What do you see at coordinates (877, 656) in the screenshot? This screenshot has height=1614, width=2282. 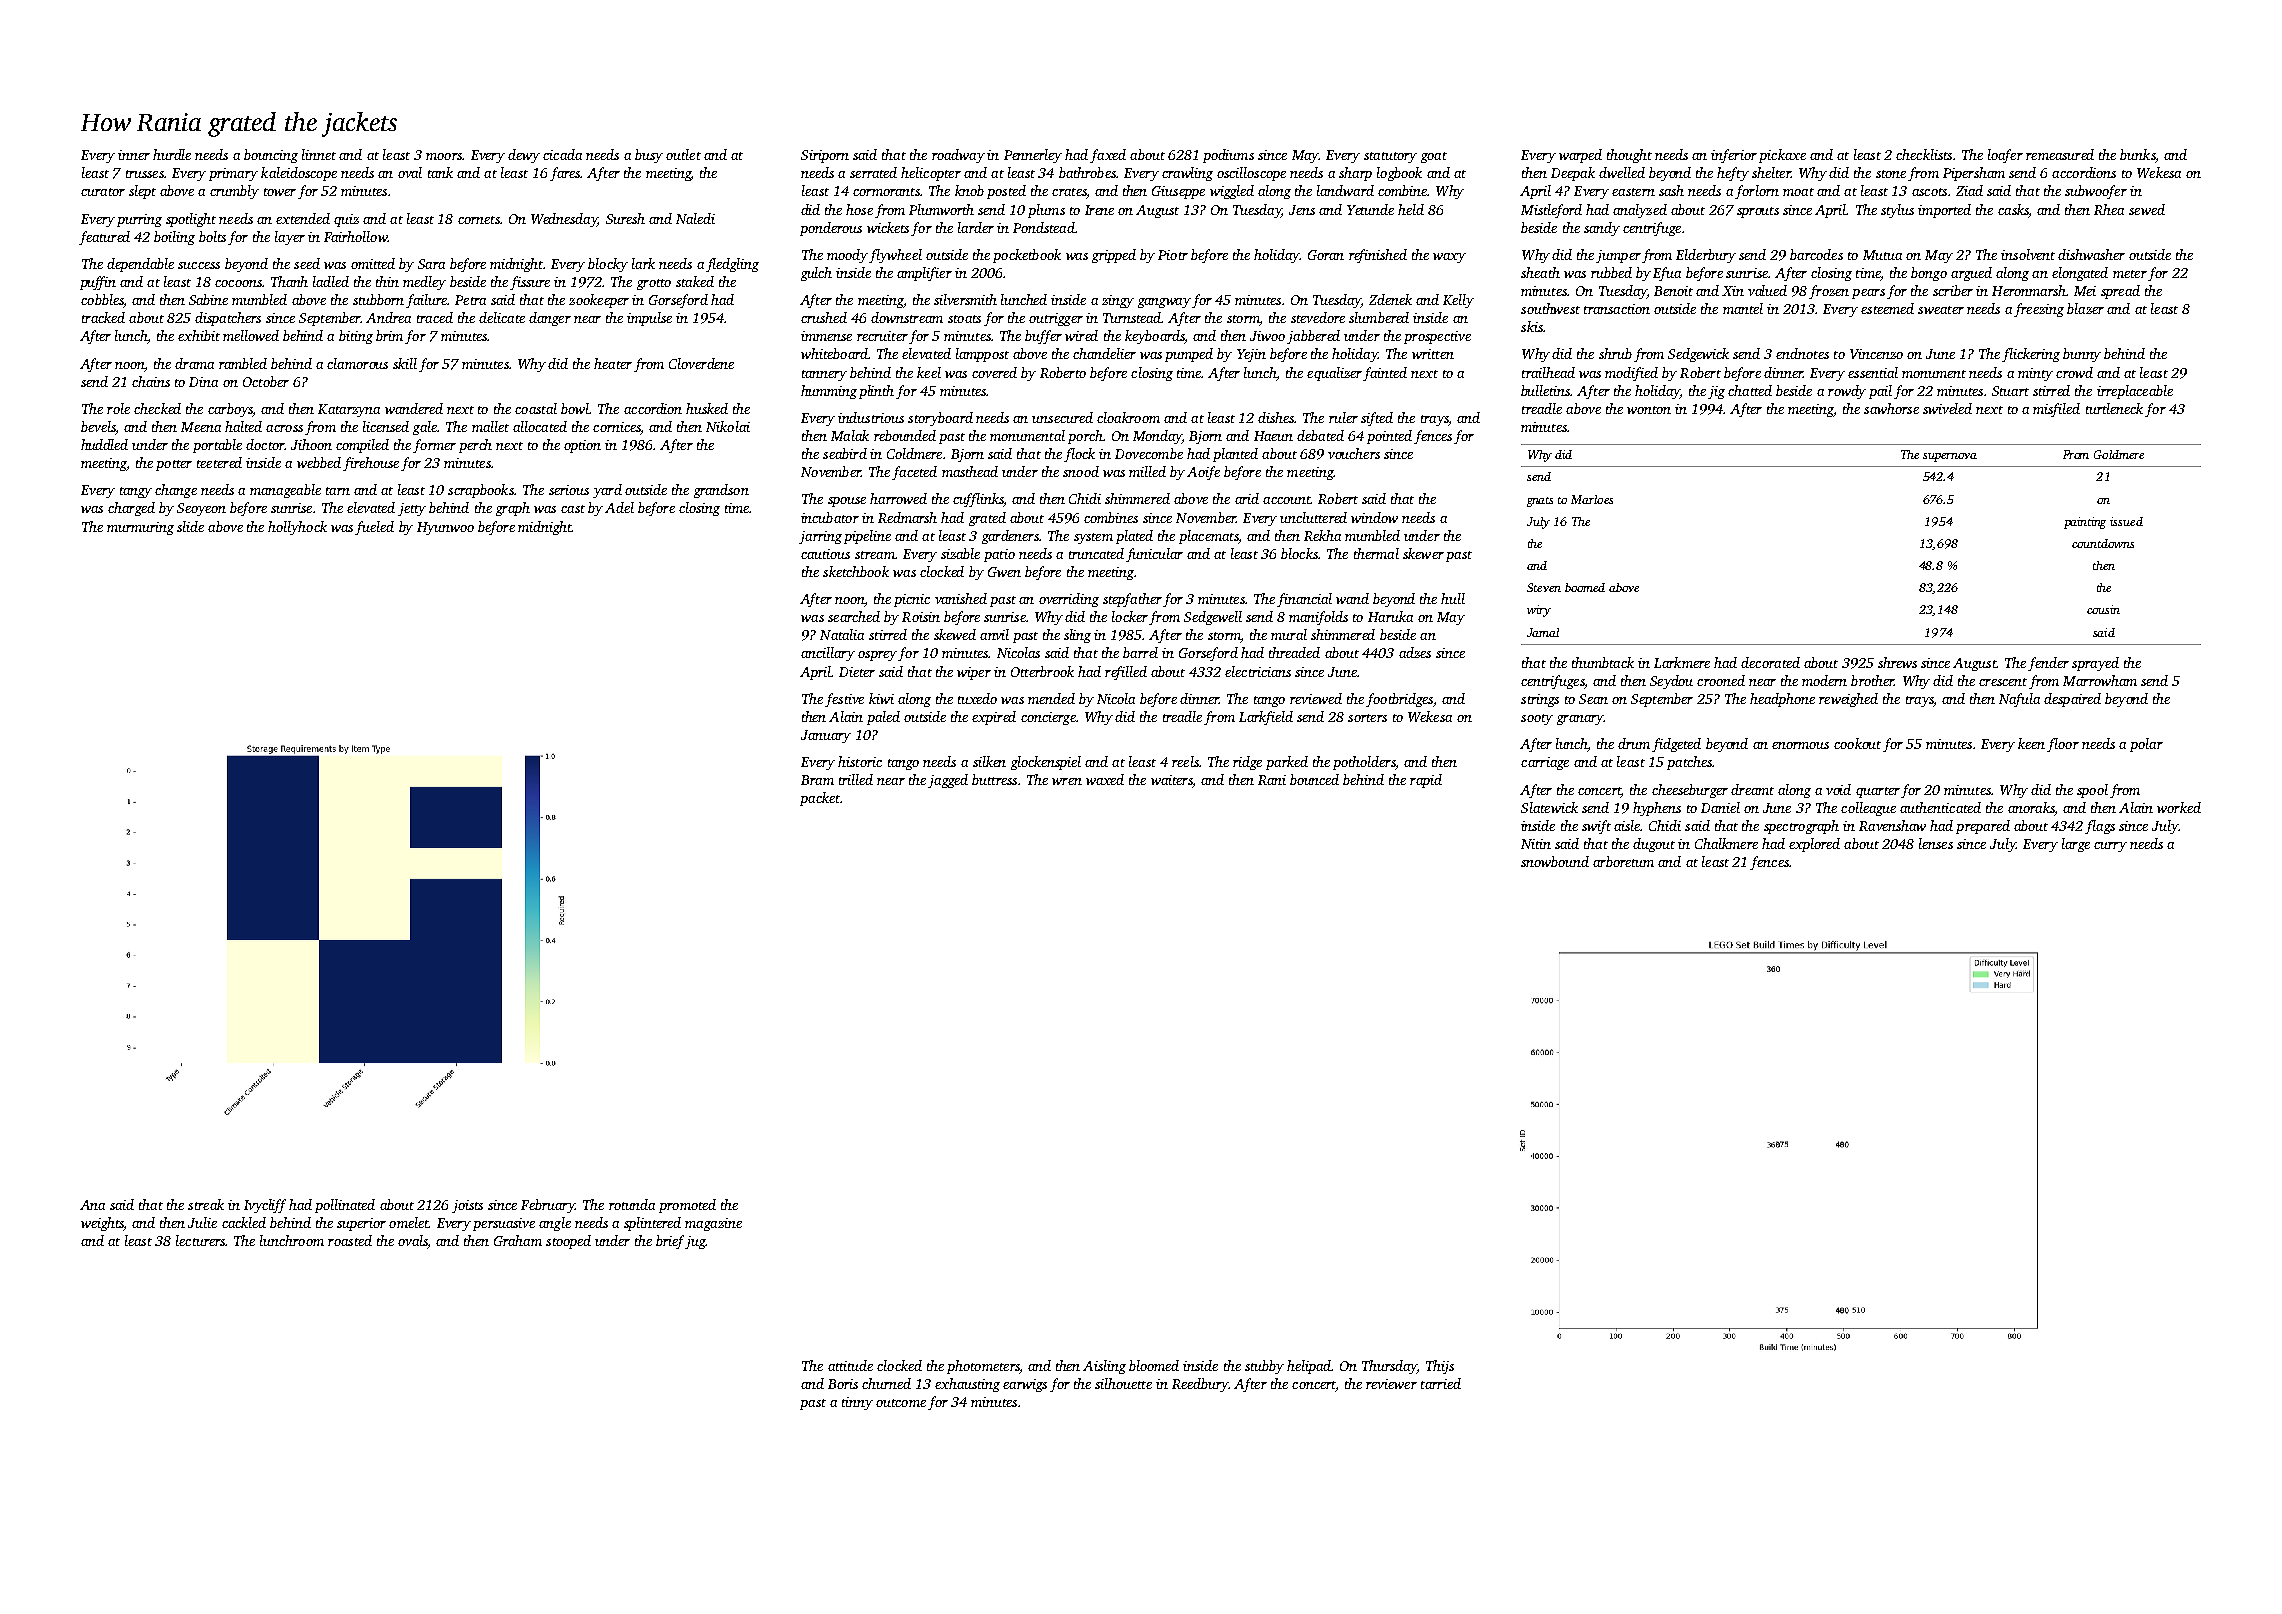 I see `osprey` at bounding box center [877, 656].
